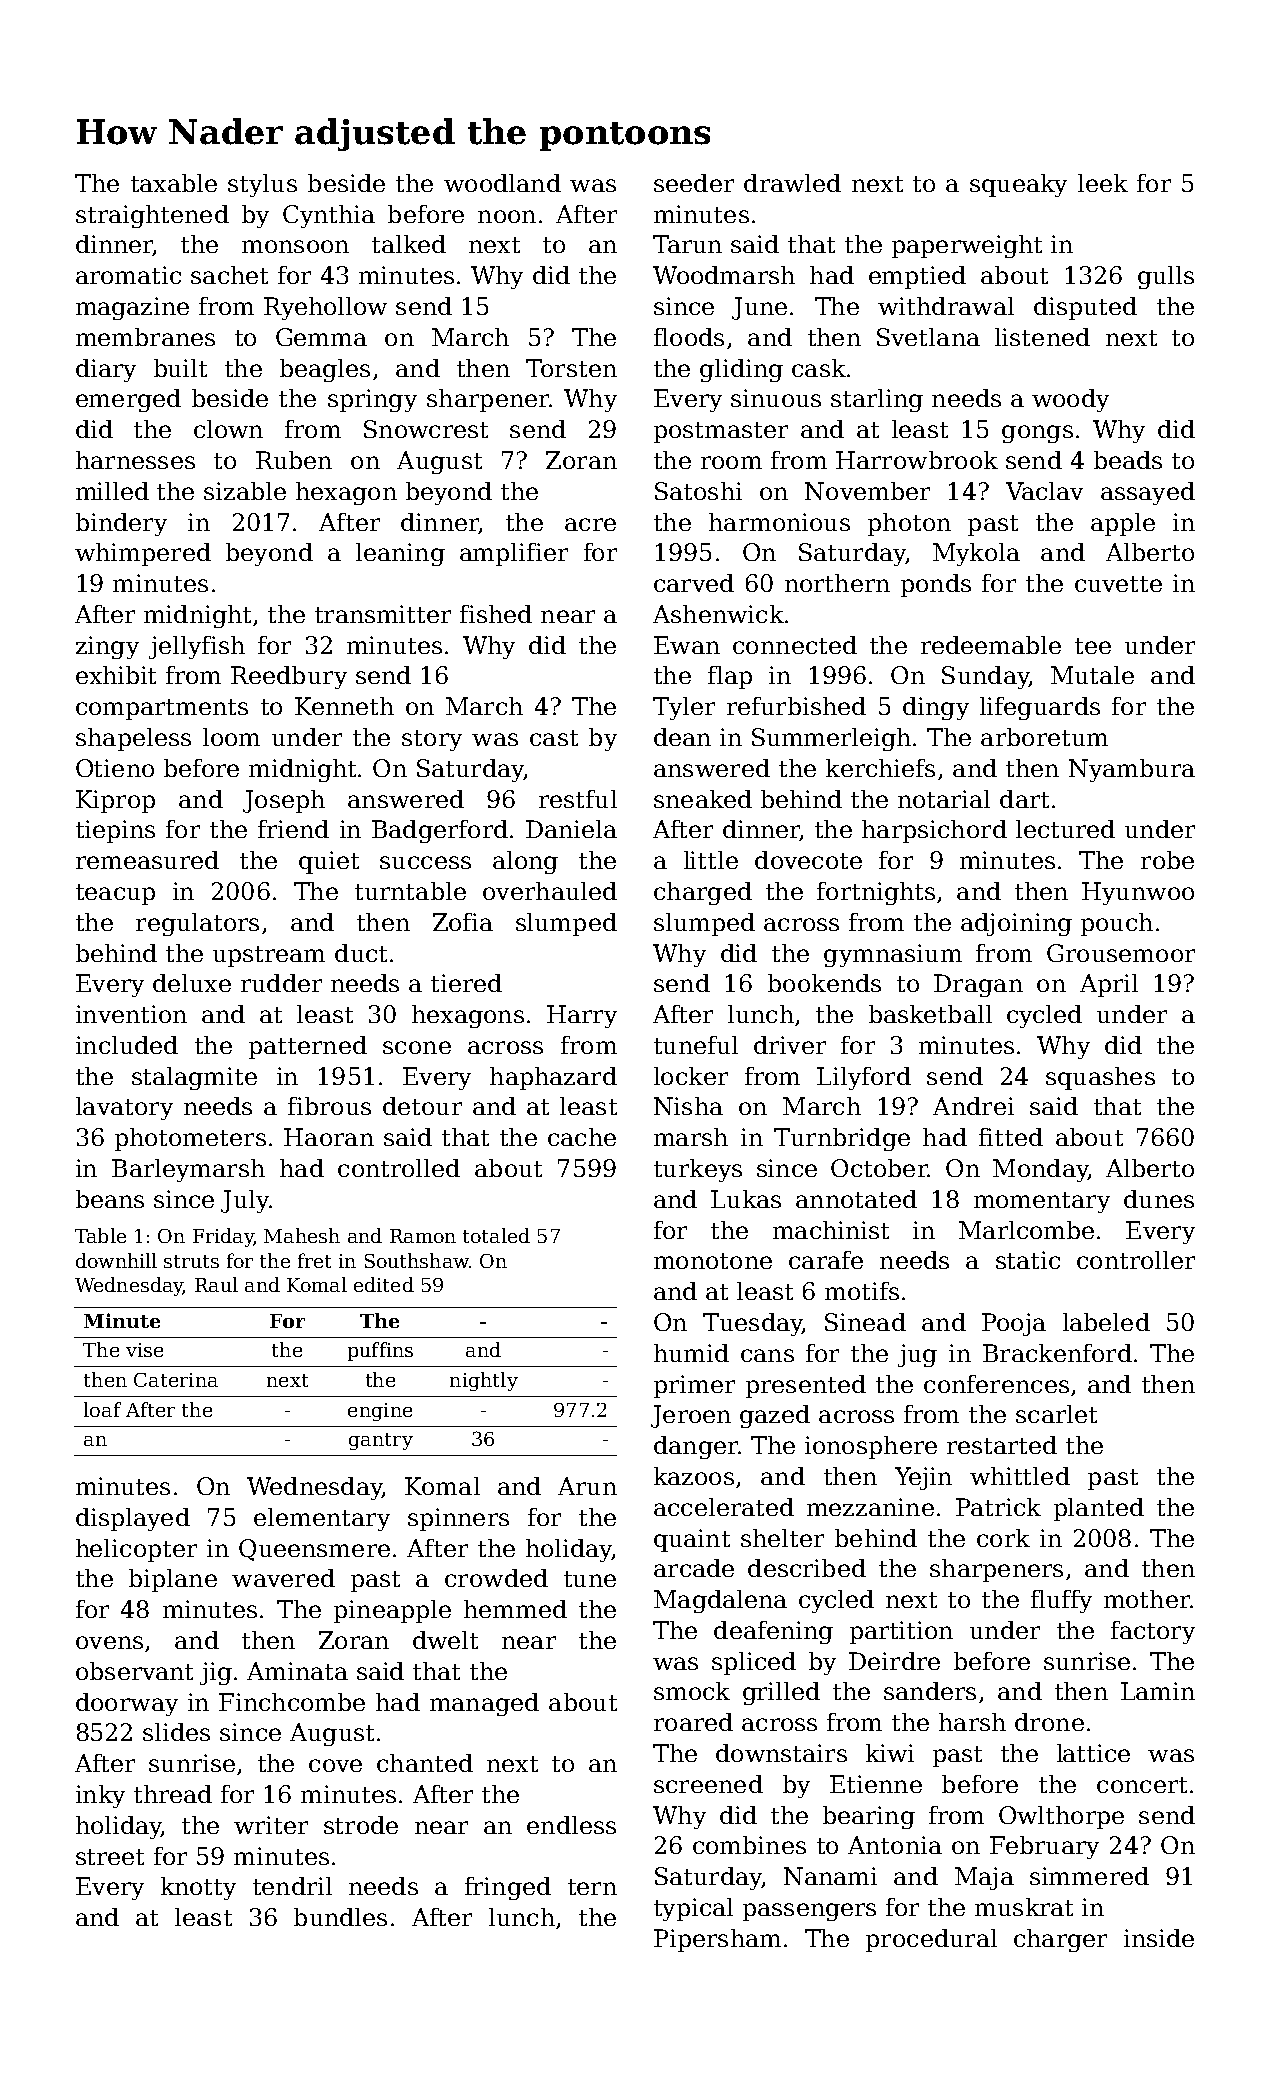  Describe the element at coordinates (136, 1550) in the screenshot. I see `helicopter` at that location.
